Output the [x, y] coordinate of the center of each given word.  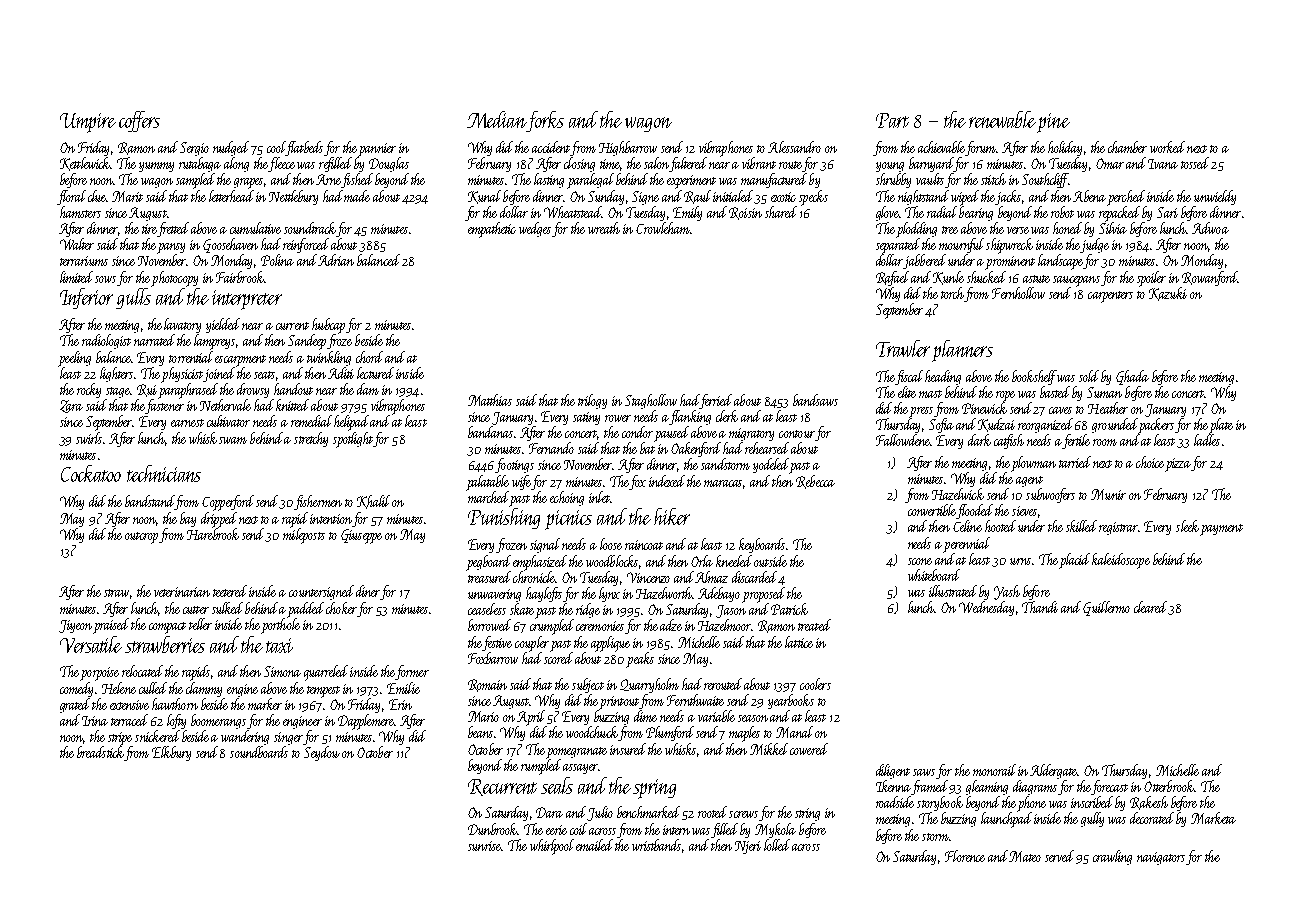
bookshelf [1035, 377]
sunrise [484, 846]
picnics [568, 520]
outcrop [141, 538]
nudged [231, 148]
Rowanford [1209, 278]
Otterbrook [1169, 786]
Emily [687, 213]
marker [265, 704]
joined [219, 374]
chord [369, 357]
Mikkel [769, 749]
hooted [1000, 526]
